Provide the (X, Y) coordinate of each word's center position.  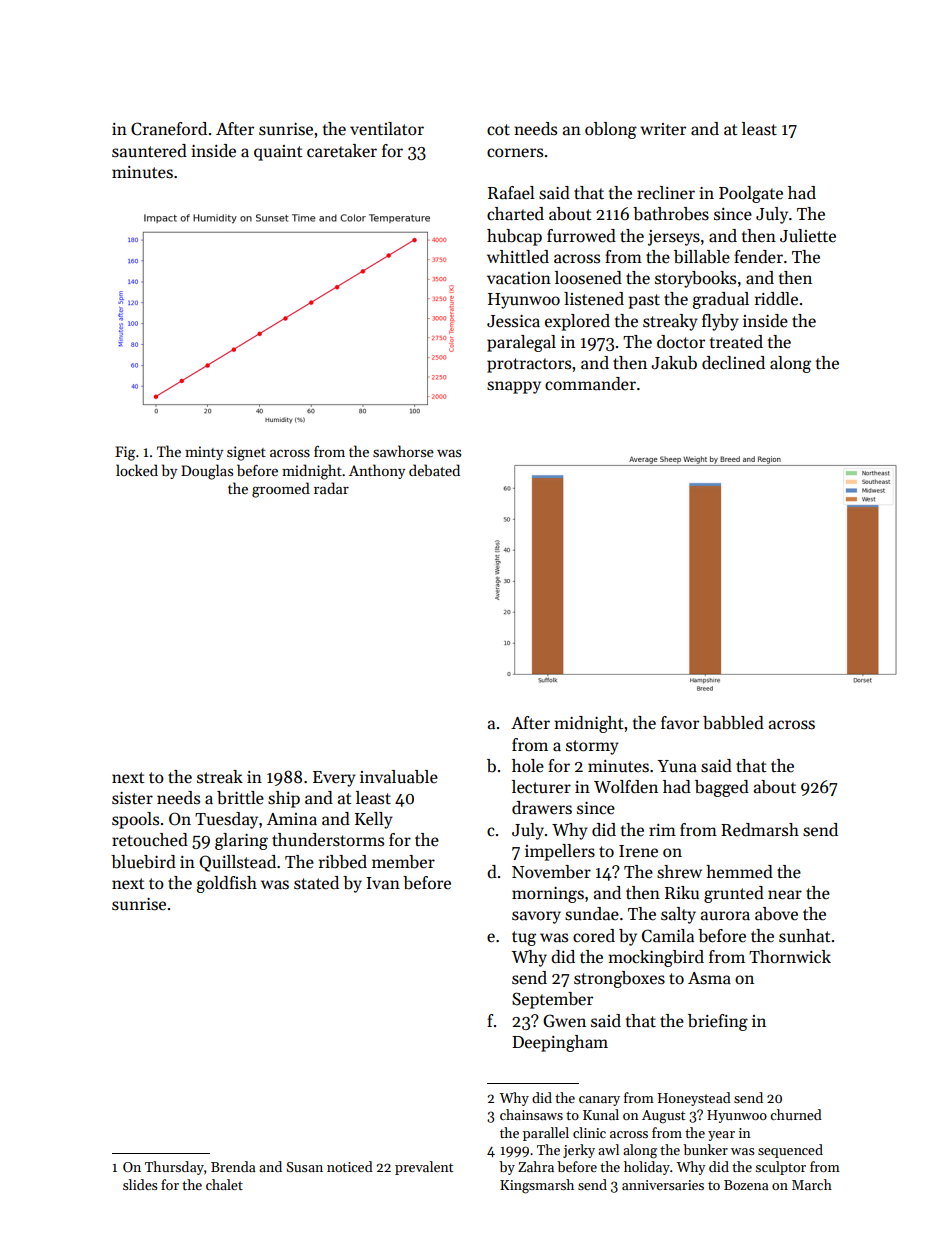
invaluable (399, 777)
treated (736, 342)
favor (680, 723)
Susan (304, 1167)
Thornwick (790, 957)
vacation (519, 278)
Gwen (564, 1021)
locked (137, 470)
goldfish (226, 884)
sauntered (149, 151)
